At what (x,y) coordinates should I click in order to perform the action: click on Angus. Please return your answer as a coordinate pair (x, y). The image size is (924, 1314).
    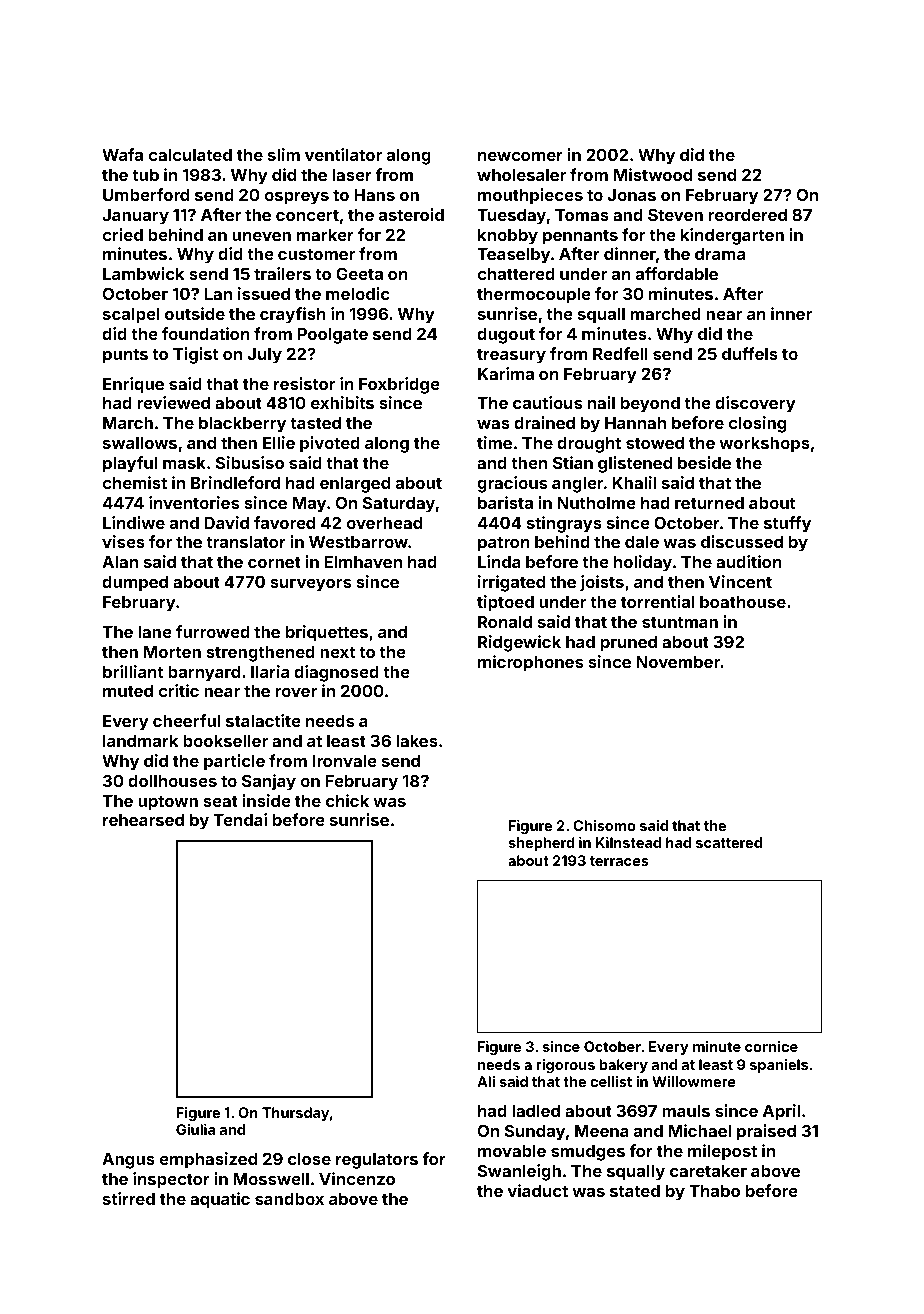
    Looking at the image, I should click on (128, 1161).
